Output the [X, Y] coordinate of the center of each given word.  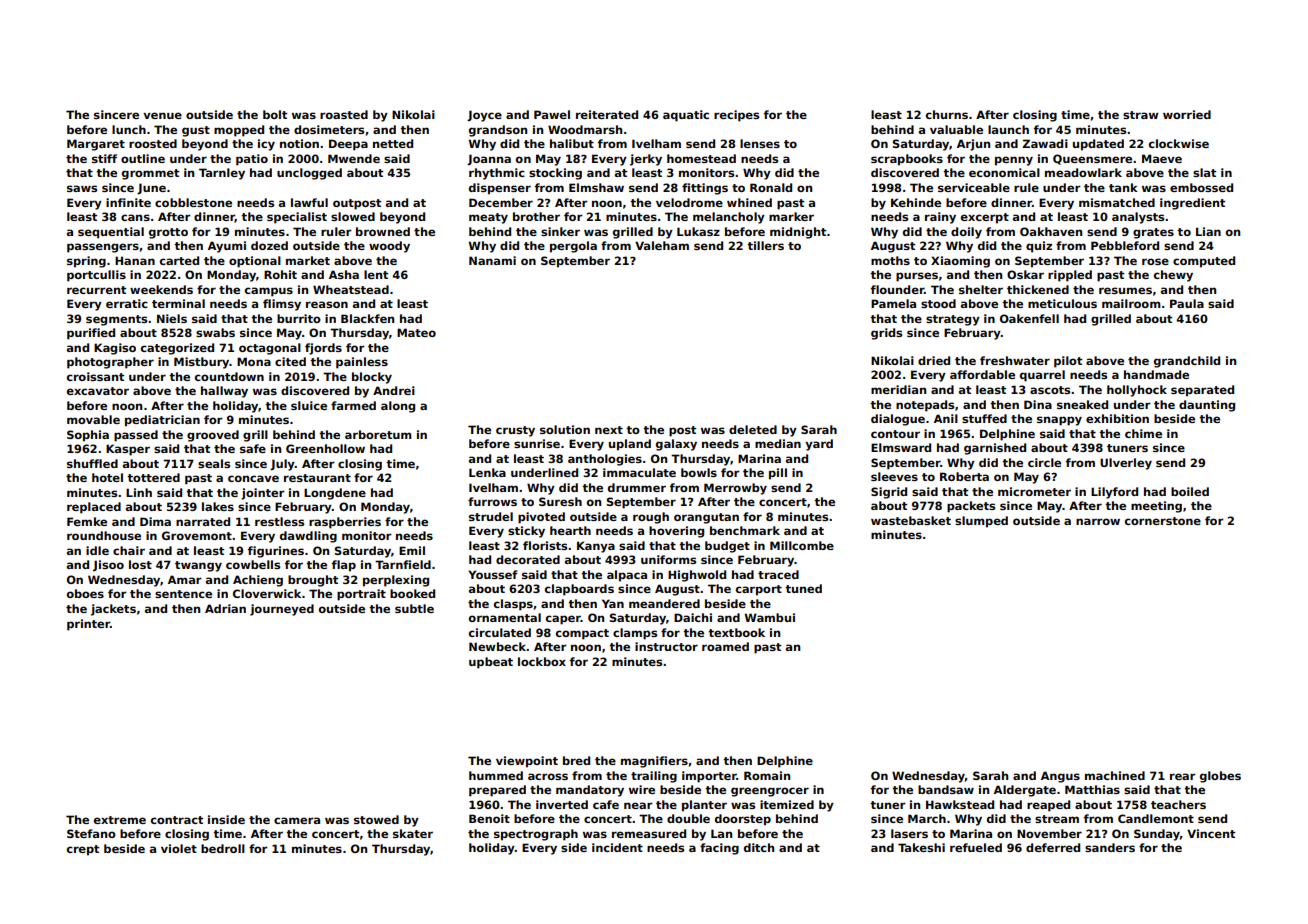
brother [536, 216]
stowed [376, 819]
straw [1141, 115]
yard [819, 445]
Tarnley [222, 174]
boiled [1190, 491]
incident [617, 847]
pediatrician [162, 421]
